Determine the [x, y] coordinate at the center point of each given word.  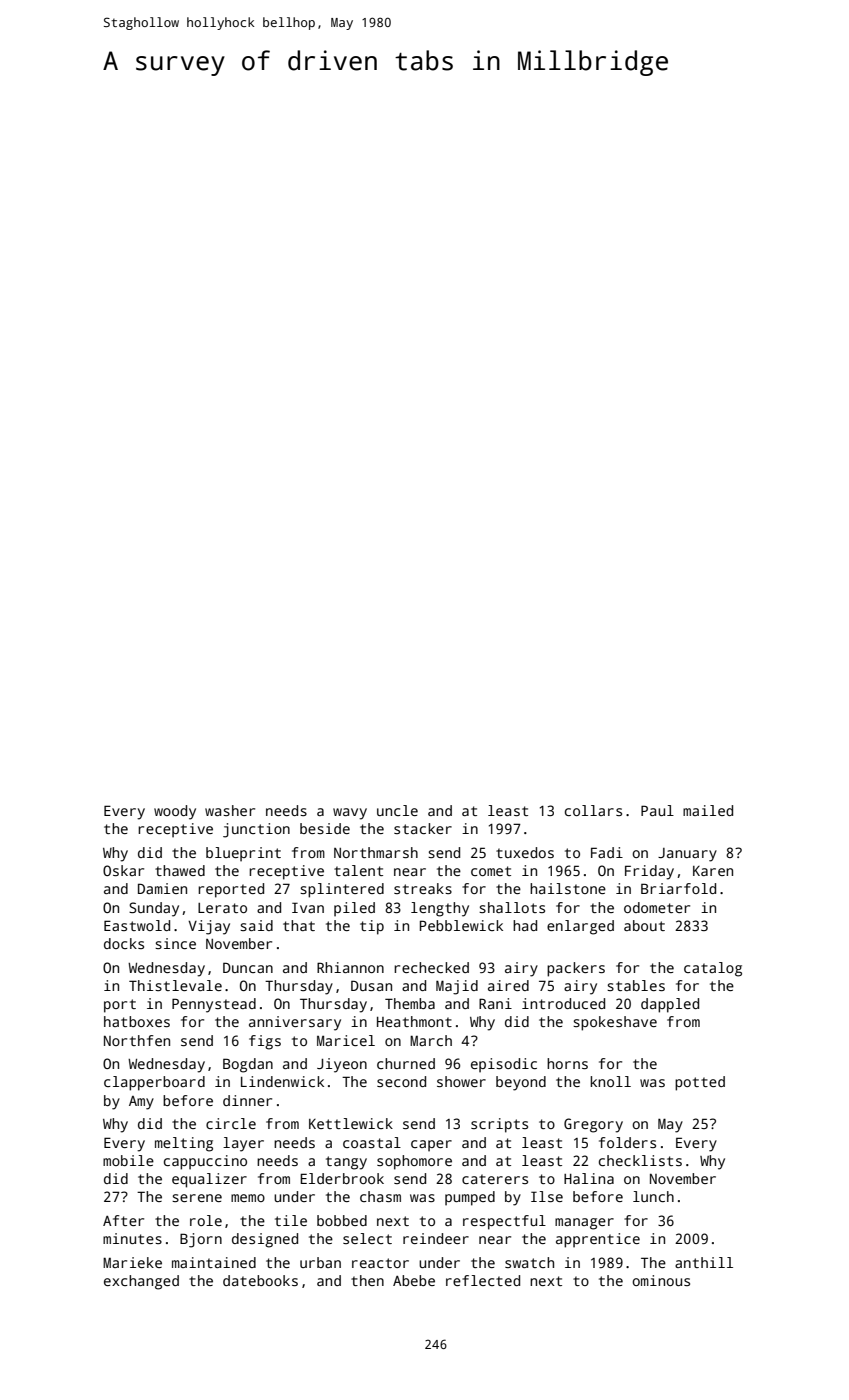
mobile [128, 1160]
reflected [483, 1280]
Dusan [371, 985]
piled [354, 909]
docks [124, 943]
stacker [423, 828]
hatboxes [137, 1021]
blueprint [243, 854]
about [644, 925]
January [687, 855]
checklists [640, 1160]
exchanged [141, 1282]
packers [576, 969]
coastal [372, 1142]
